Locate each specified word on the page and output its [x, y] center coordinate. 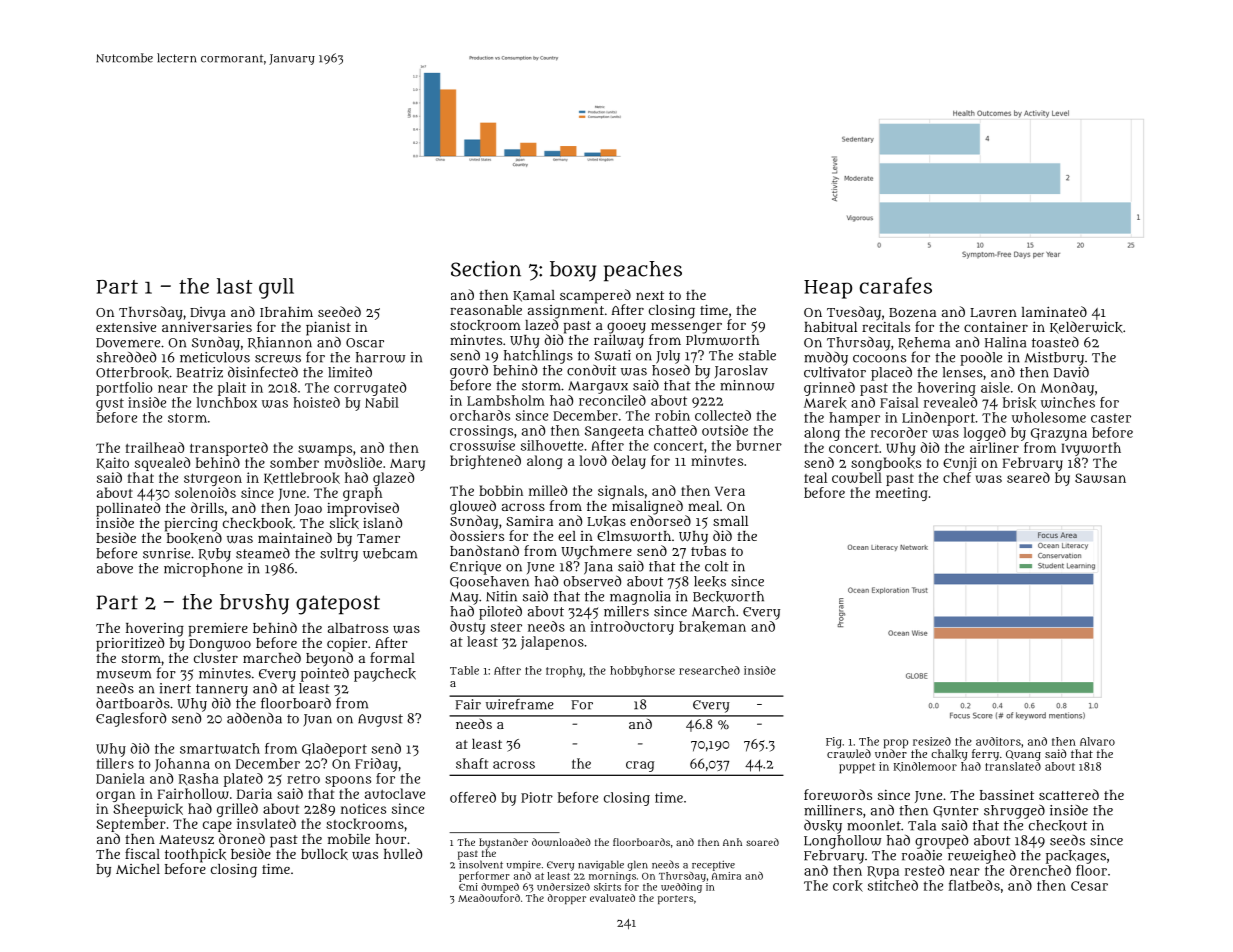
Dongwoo [220, 645]
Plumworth [722, 340]
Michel [138, 869]
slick [344, 523]
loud [593, 460]
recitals [886, 327]
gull [276, 288]
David [1071, 372]
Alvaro [1097, 741]
